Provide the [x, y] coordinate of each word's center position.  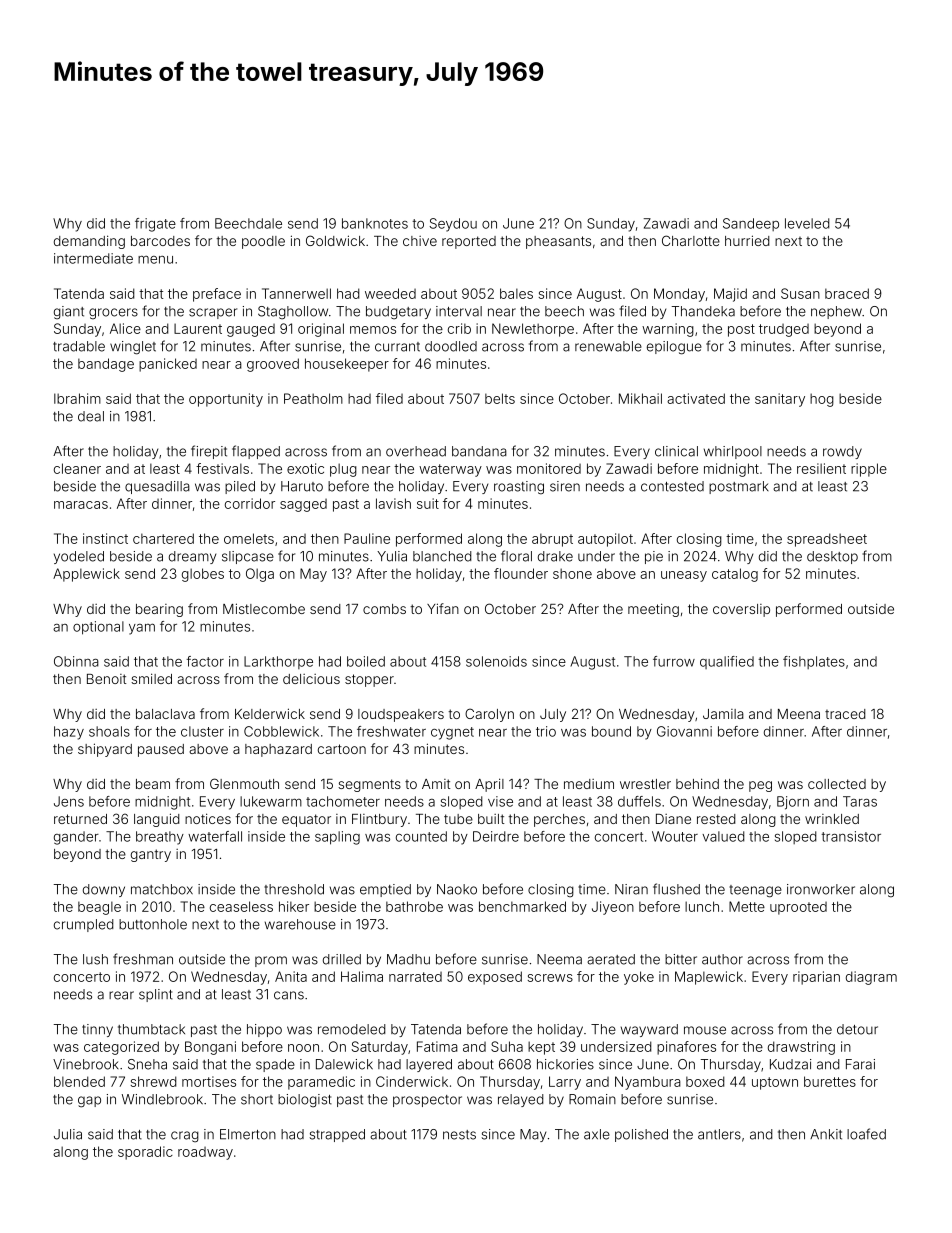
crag [185, 1137]
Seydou [453, 225]
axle [597, 1134]
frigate [155, 225]
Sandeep [751, 224]
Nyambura [648, 1083]
